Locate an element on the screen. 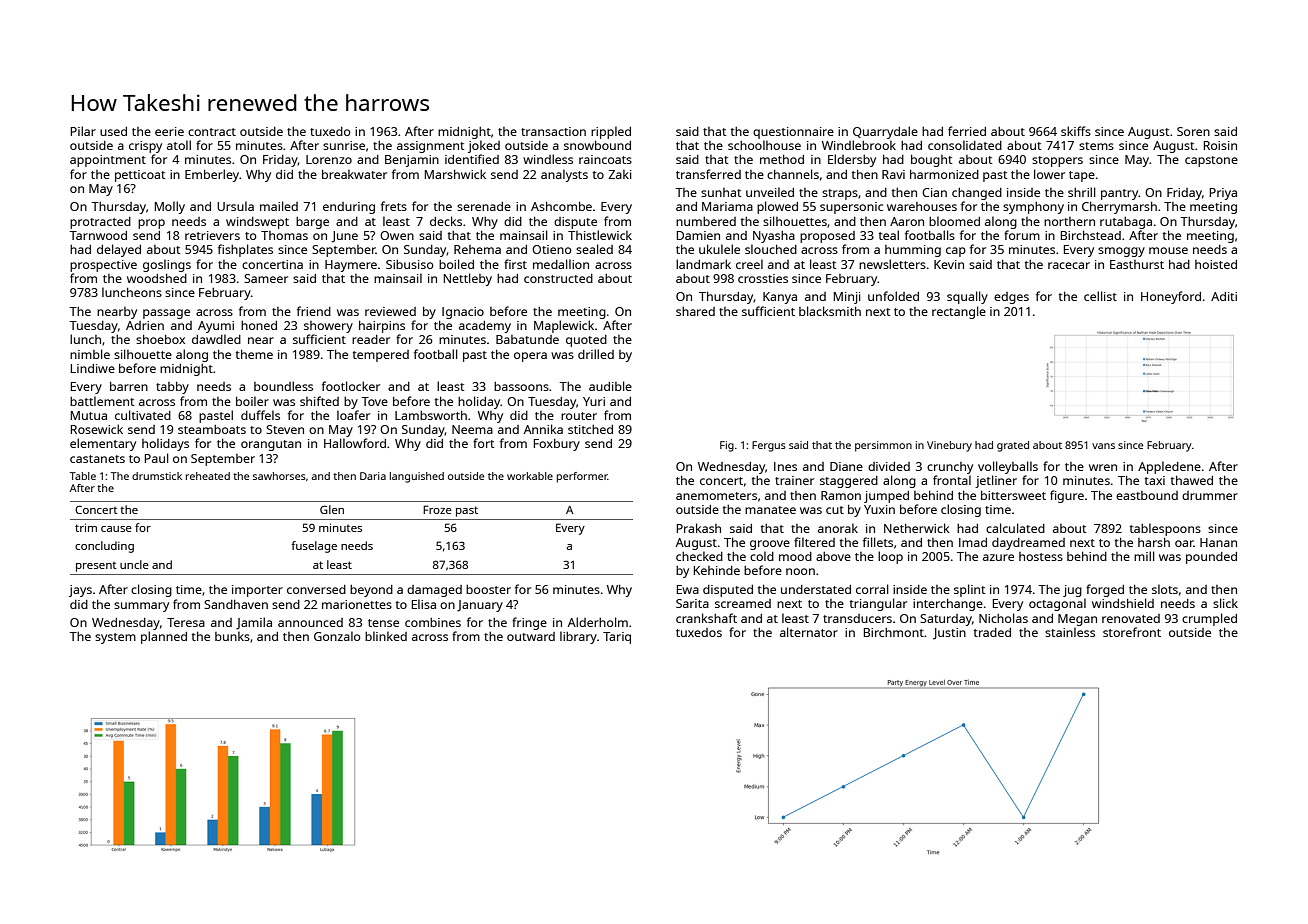  vans is located at coordinates (1103, 446).
